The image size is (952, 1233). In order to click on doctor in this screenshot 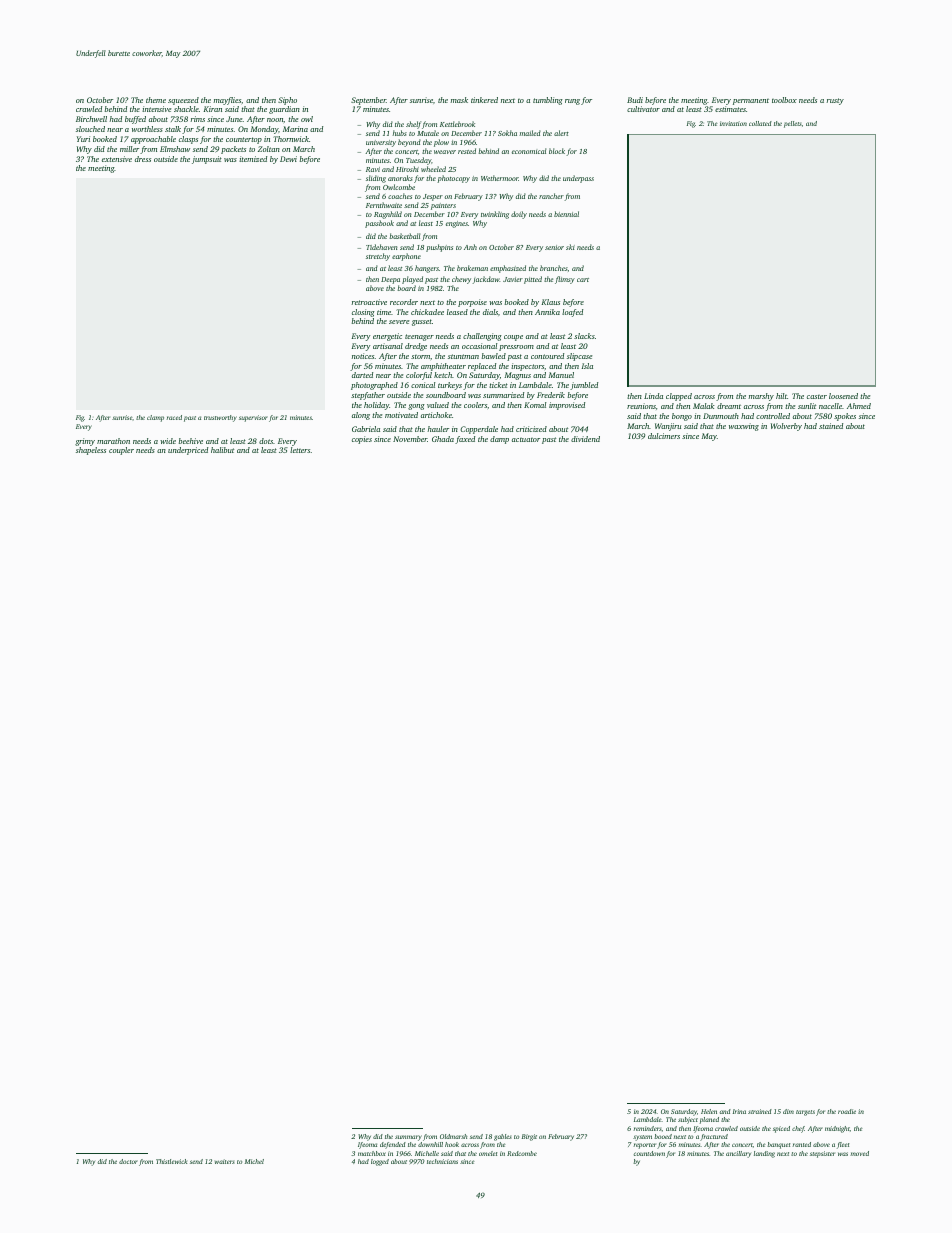, I will do `click(128, 1161)`.
